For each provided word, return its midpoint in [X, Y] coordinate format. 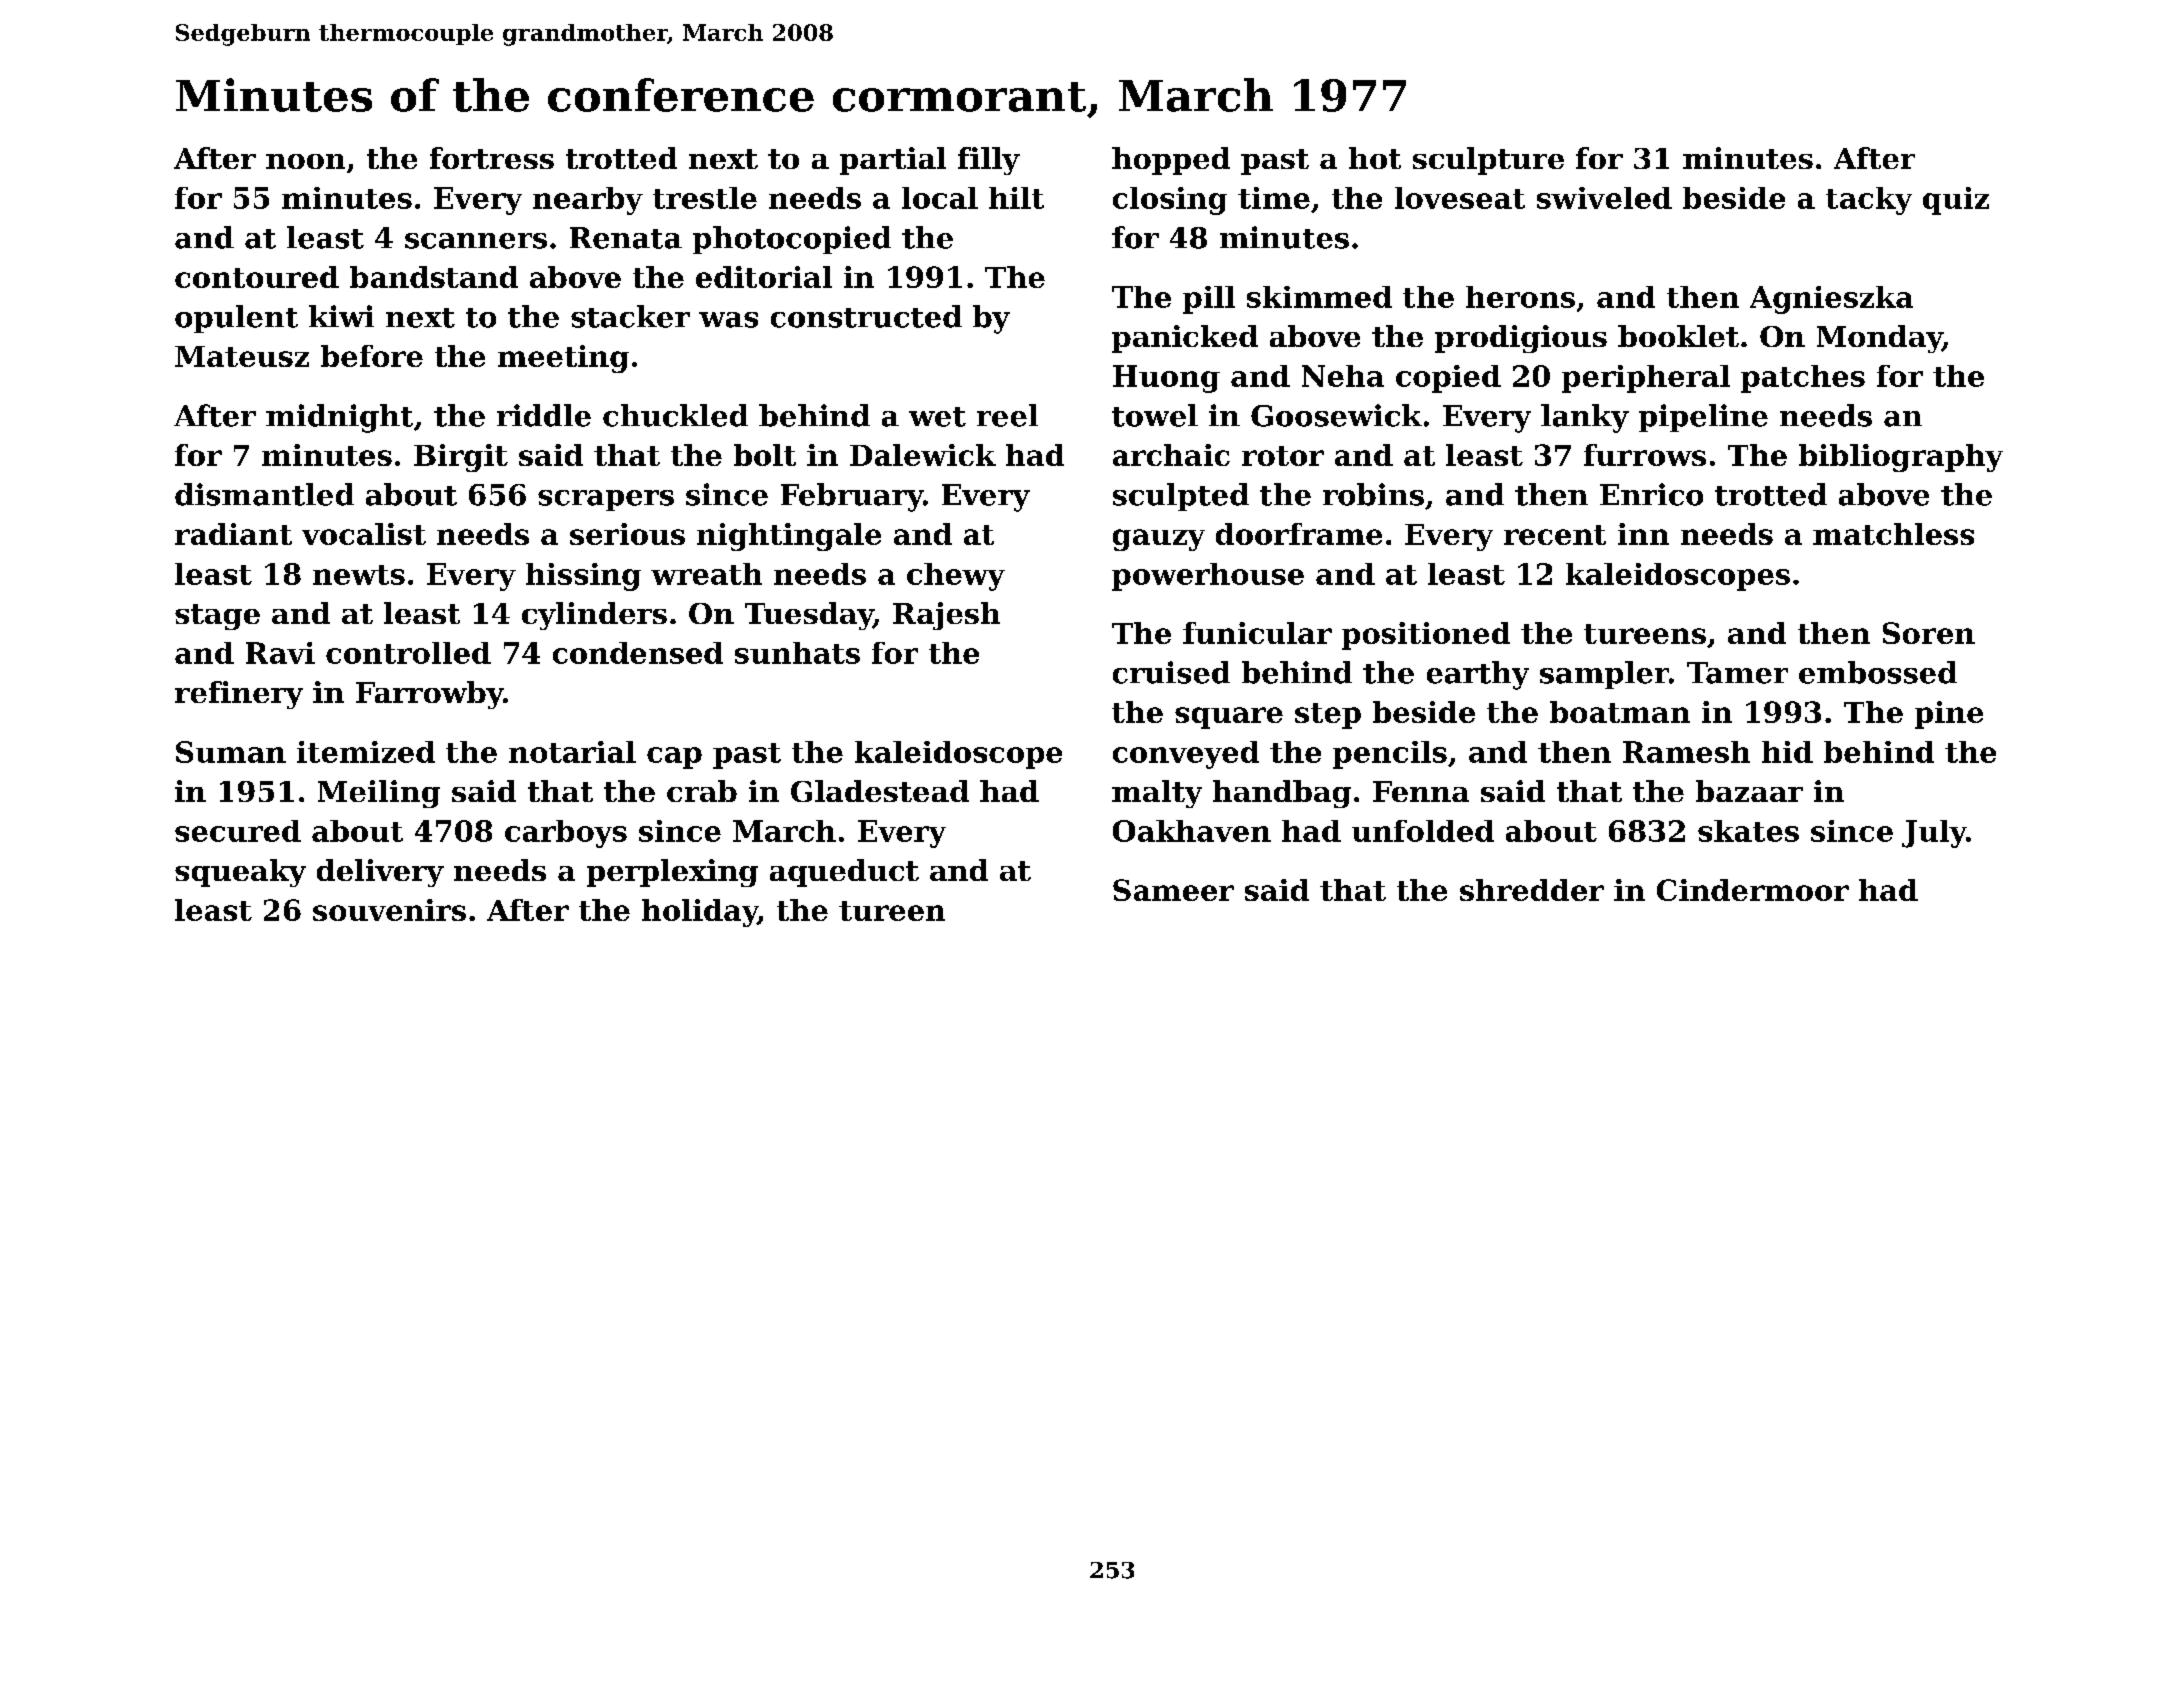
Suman [231, 752]
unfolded [1423, 831]
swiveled [1604, 198]
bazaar [1749, 791]
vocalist [364, 534]
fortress [492, 158]
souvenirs [389, 910]
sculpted [1181, 497]
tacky [1869, 201]
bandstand [434, 277]
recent [1555, 535]
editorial [764, 277]
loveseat [1460, 198]
